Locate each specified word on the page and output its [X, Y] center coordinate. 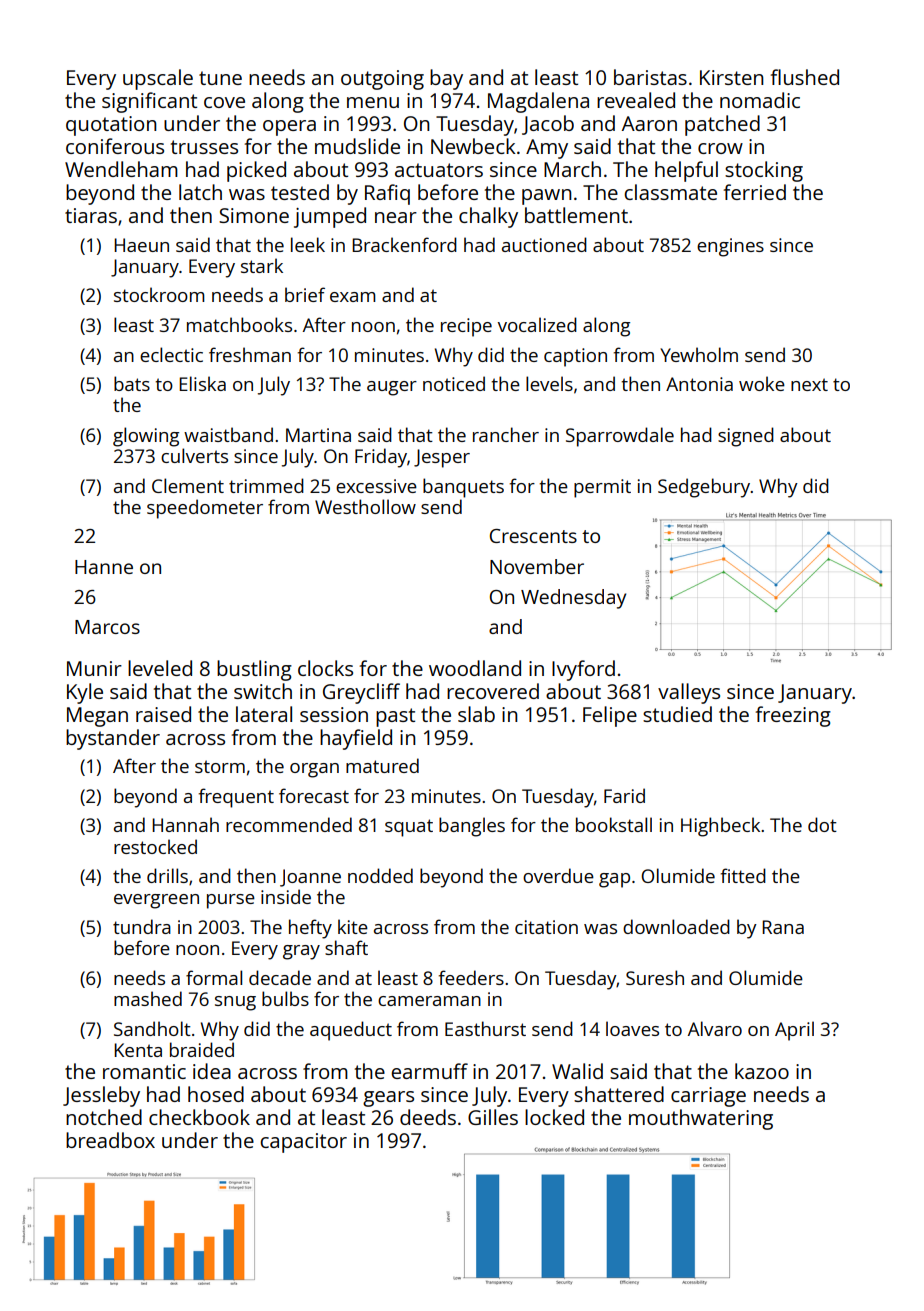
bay [446, 79]
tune [220, 78]
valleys [689, 693]
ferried [755, 192]
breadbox [110, 1140]
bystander [113, 739]
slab [476, 714]
